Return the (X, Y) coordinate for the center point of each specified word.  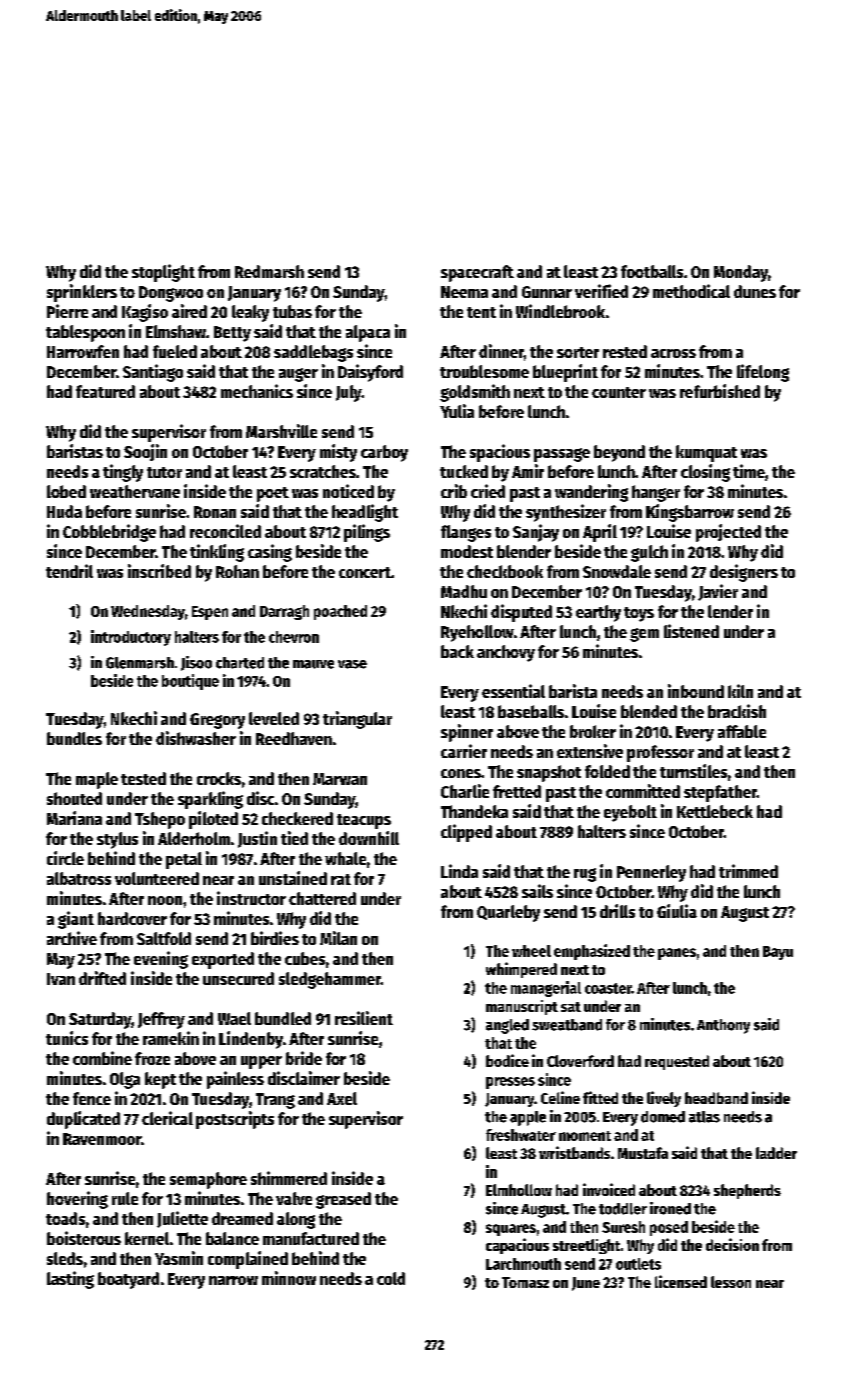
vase (352, 664)
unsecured (238, 978)
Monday (741, 273)
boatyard (128, 1280)
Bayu (778, 953)
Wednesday (148, 612)
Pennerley (651, 873)
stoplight (163, 273)
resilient (364, 1018)
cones (461, 773)
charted (240, 663)
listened (691, 631)
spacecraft (477, 273)
